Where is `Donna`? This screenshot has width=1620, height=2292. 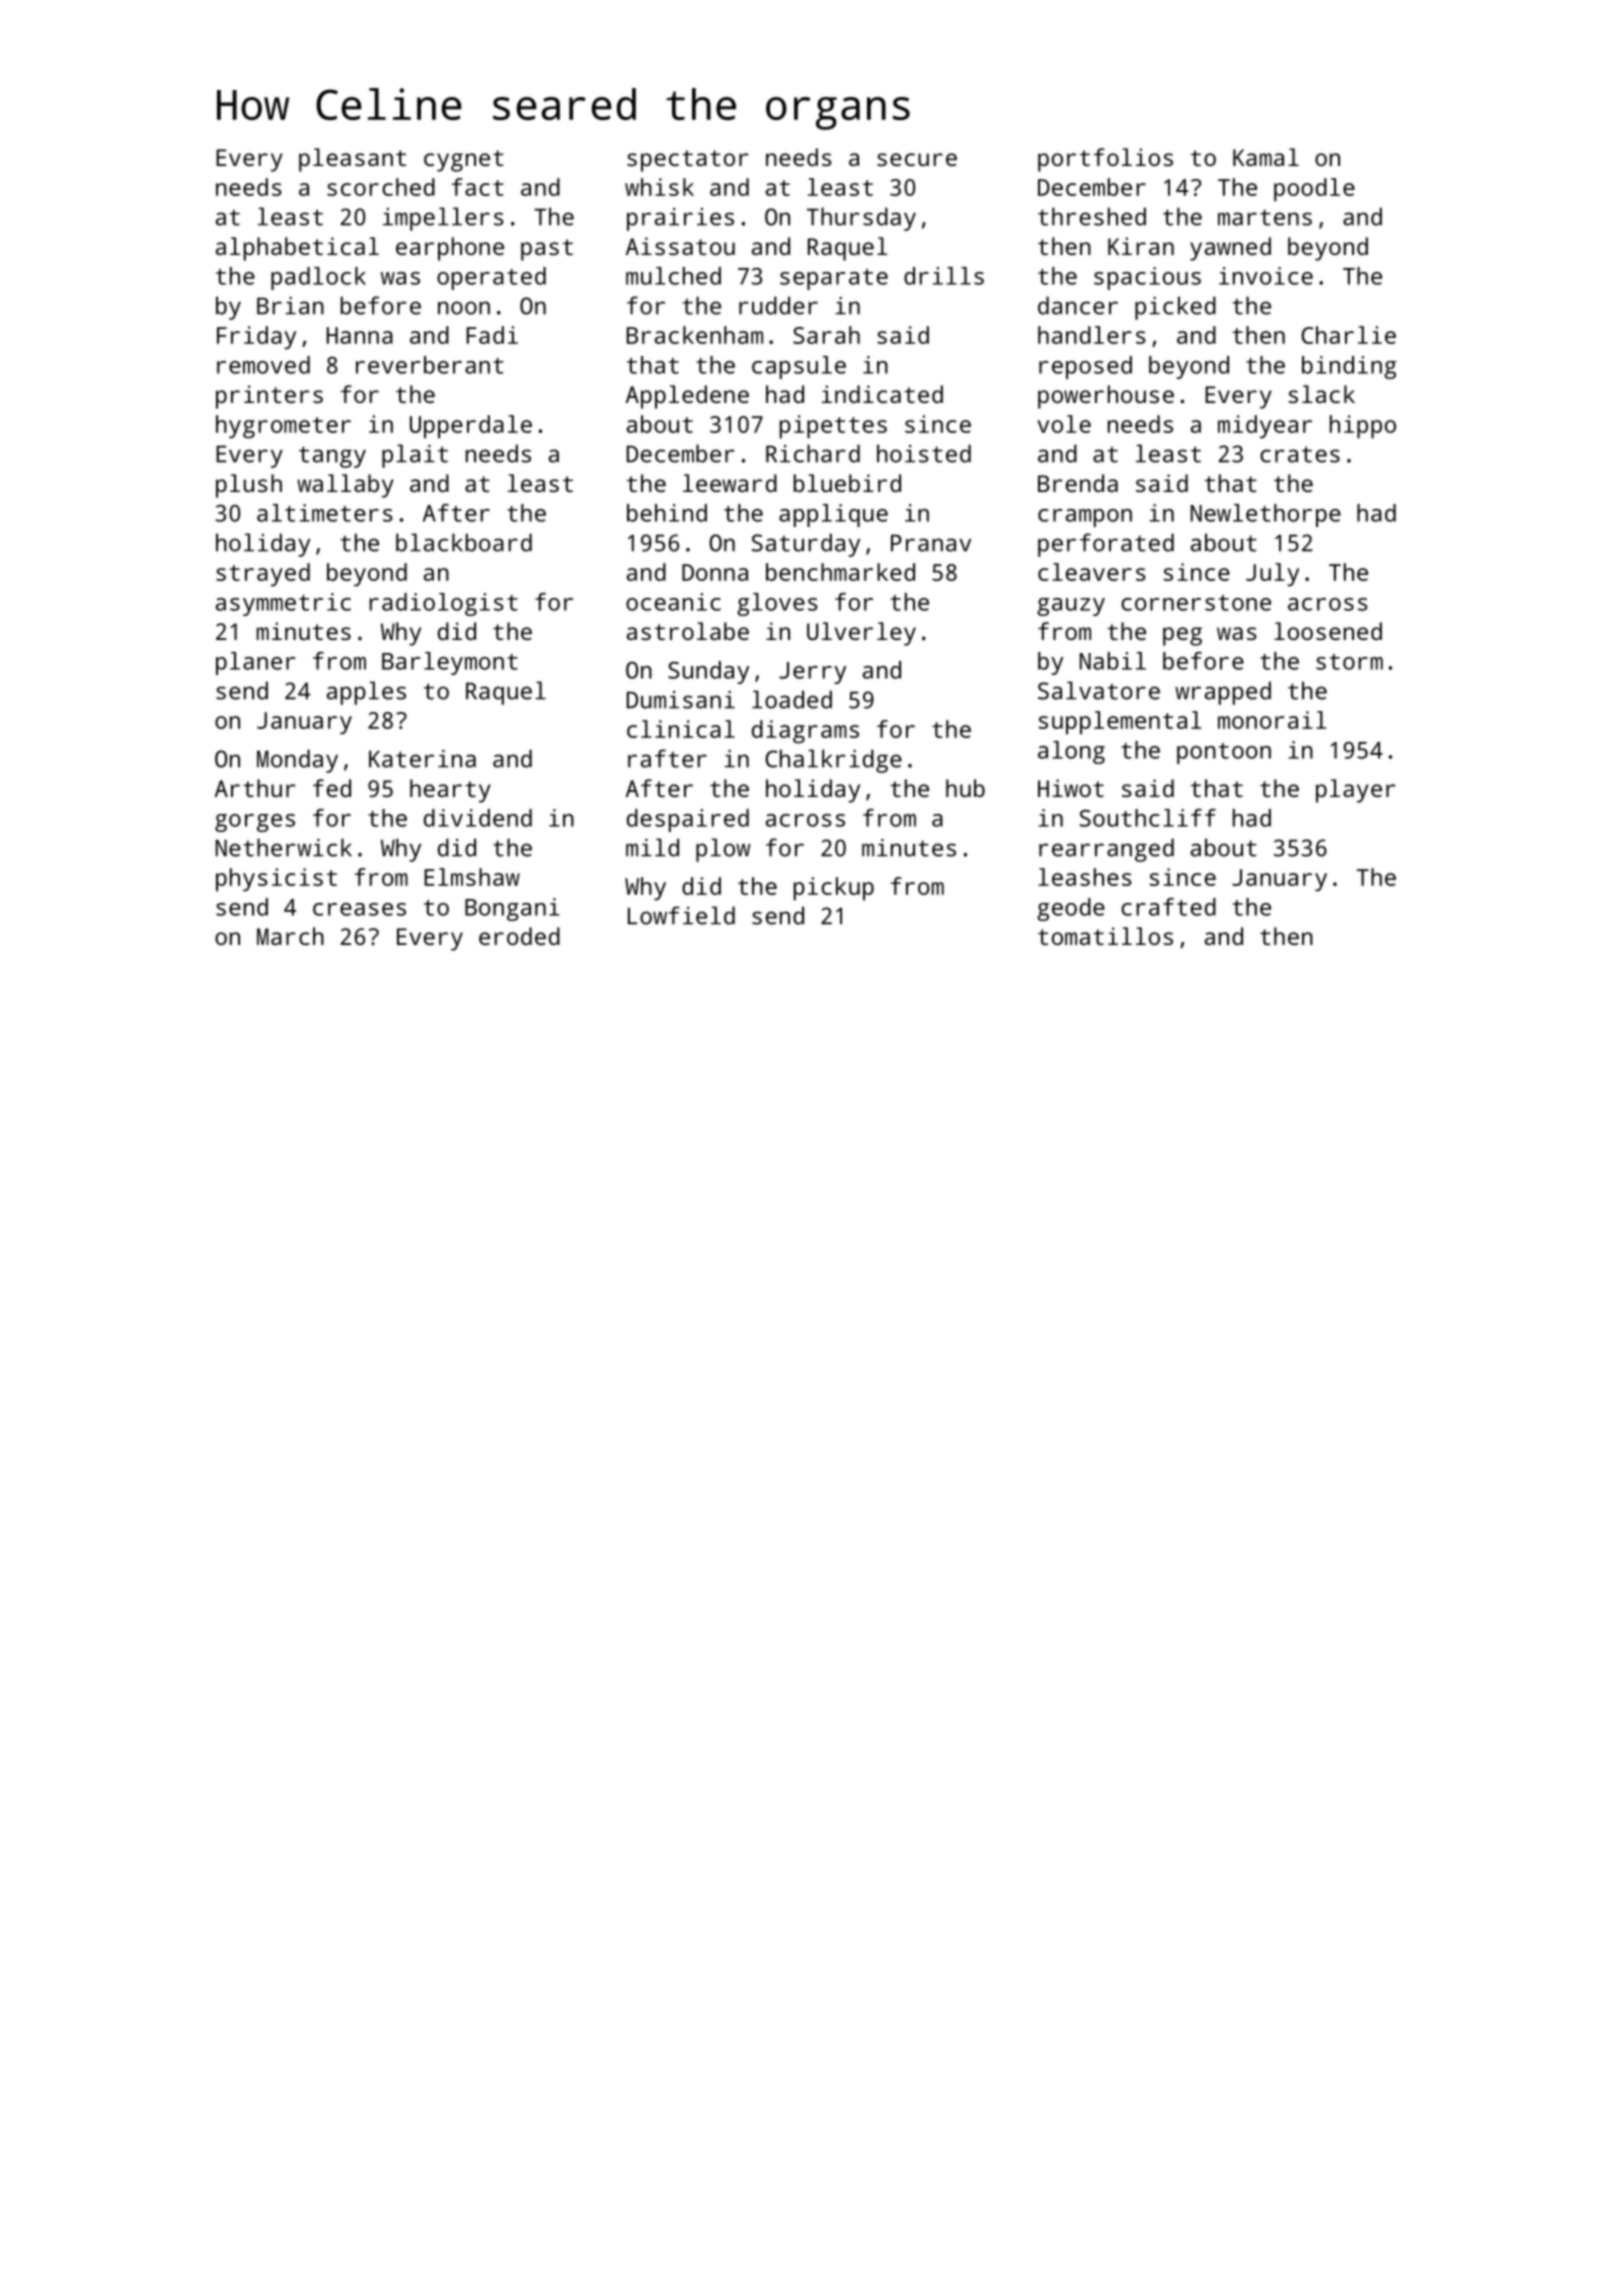 Donna is located at coordinates (715, 572).
